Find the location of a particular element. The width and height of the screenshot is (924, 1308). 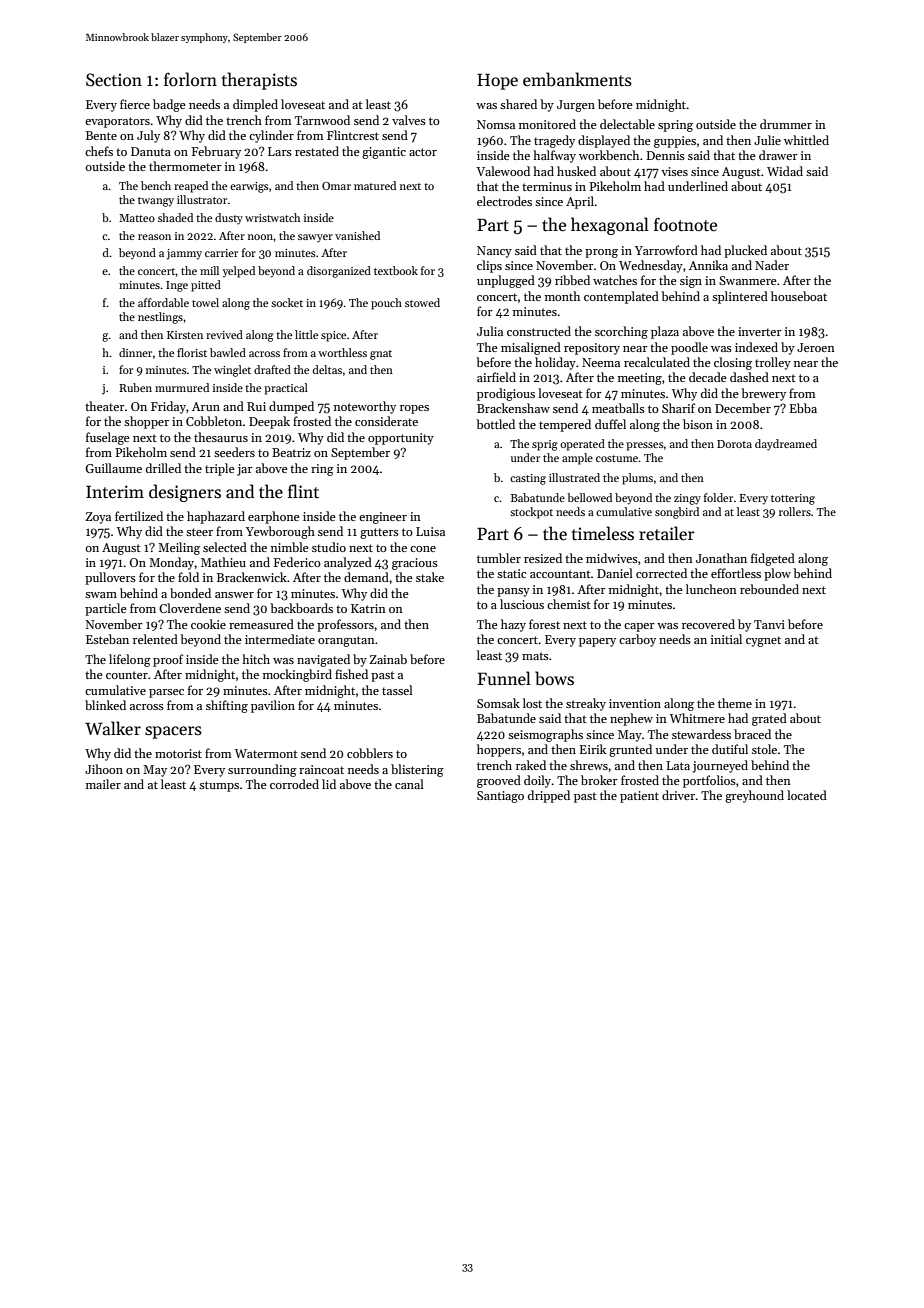

embankments is located at coordinates (577, 79).
